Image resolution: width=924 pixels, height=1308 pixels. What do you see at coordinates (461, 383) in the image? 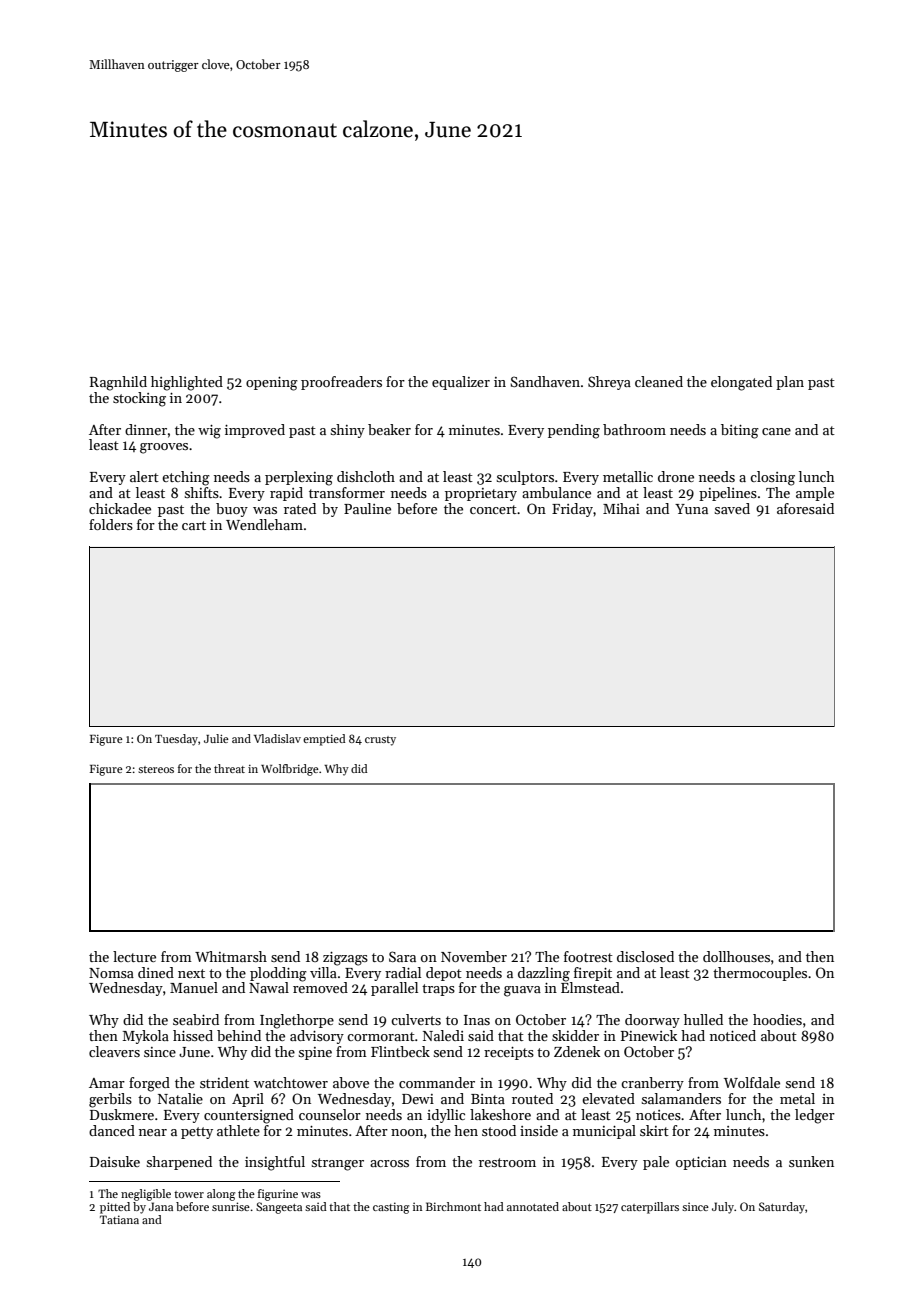
I see `equalizer` at bounding box center [461, 383].
